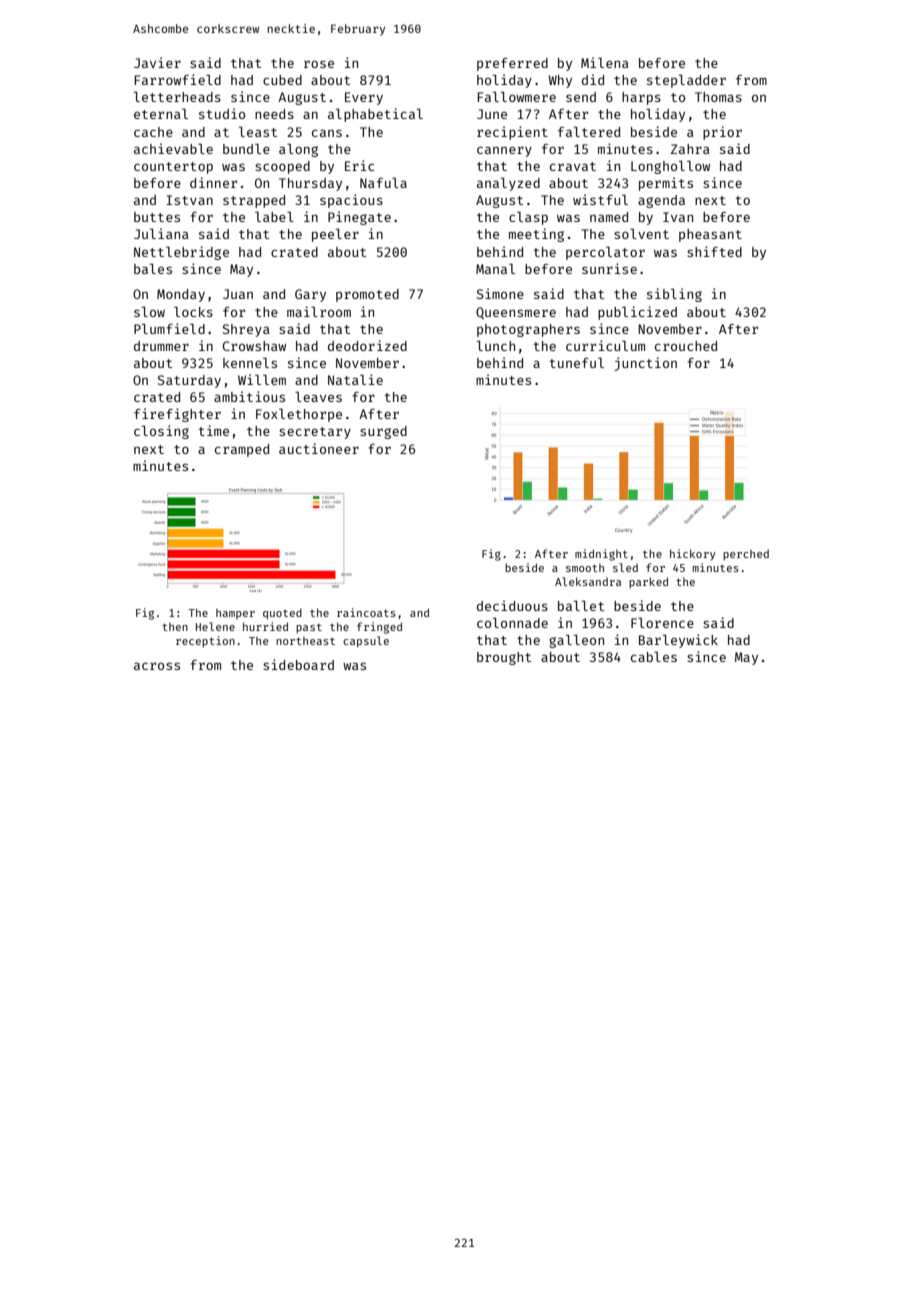  What do you see at coordinates (678, 217) in the document?
I see `Ivan` at bounding box center [678, 217].
